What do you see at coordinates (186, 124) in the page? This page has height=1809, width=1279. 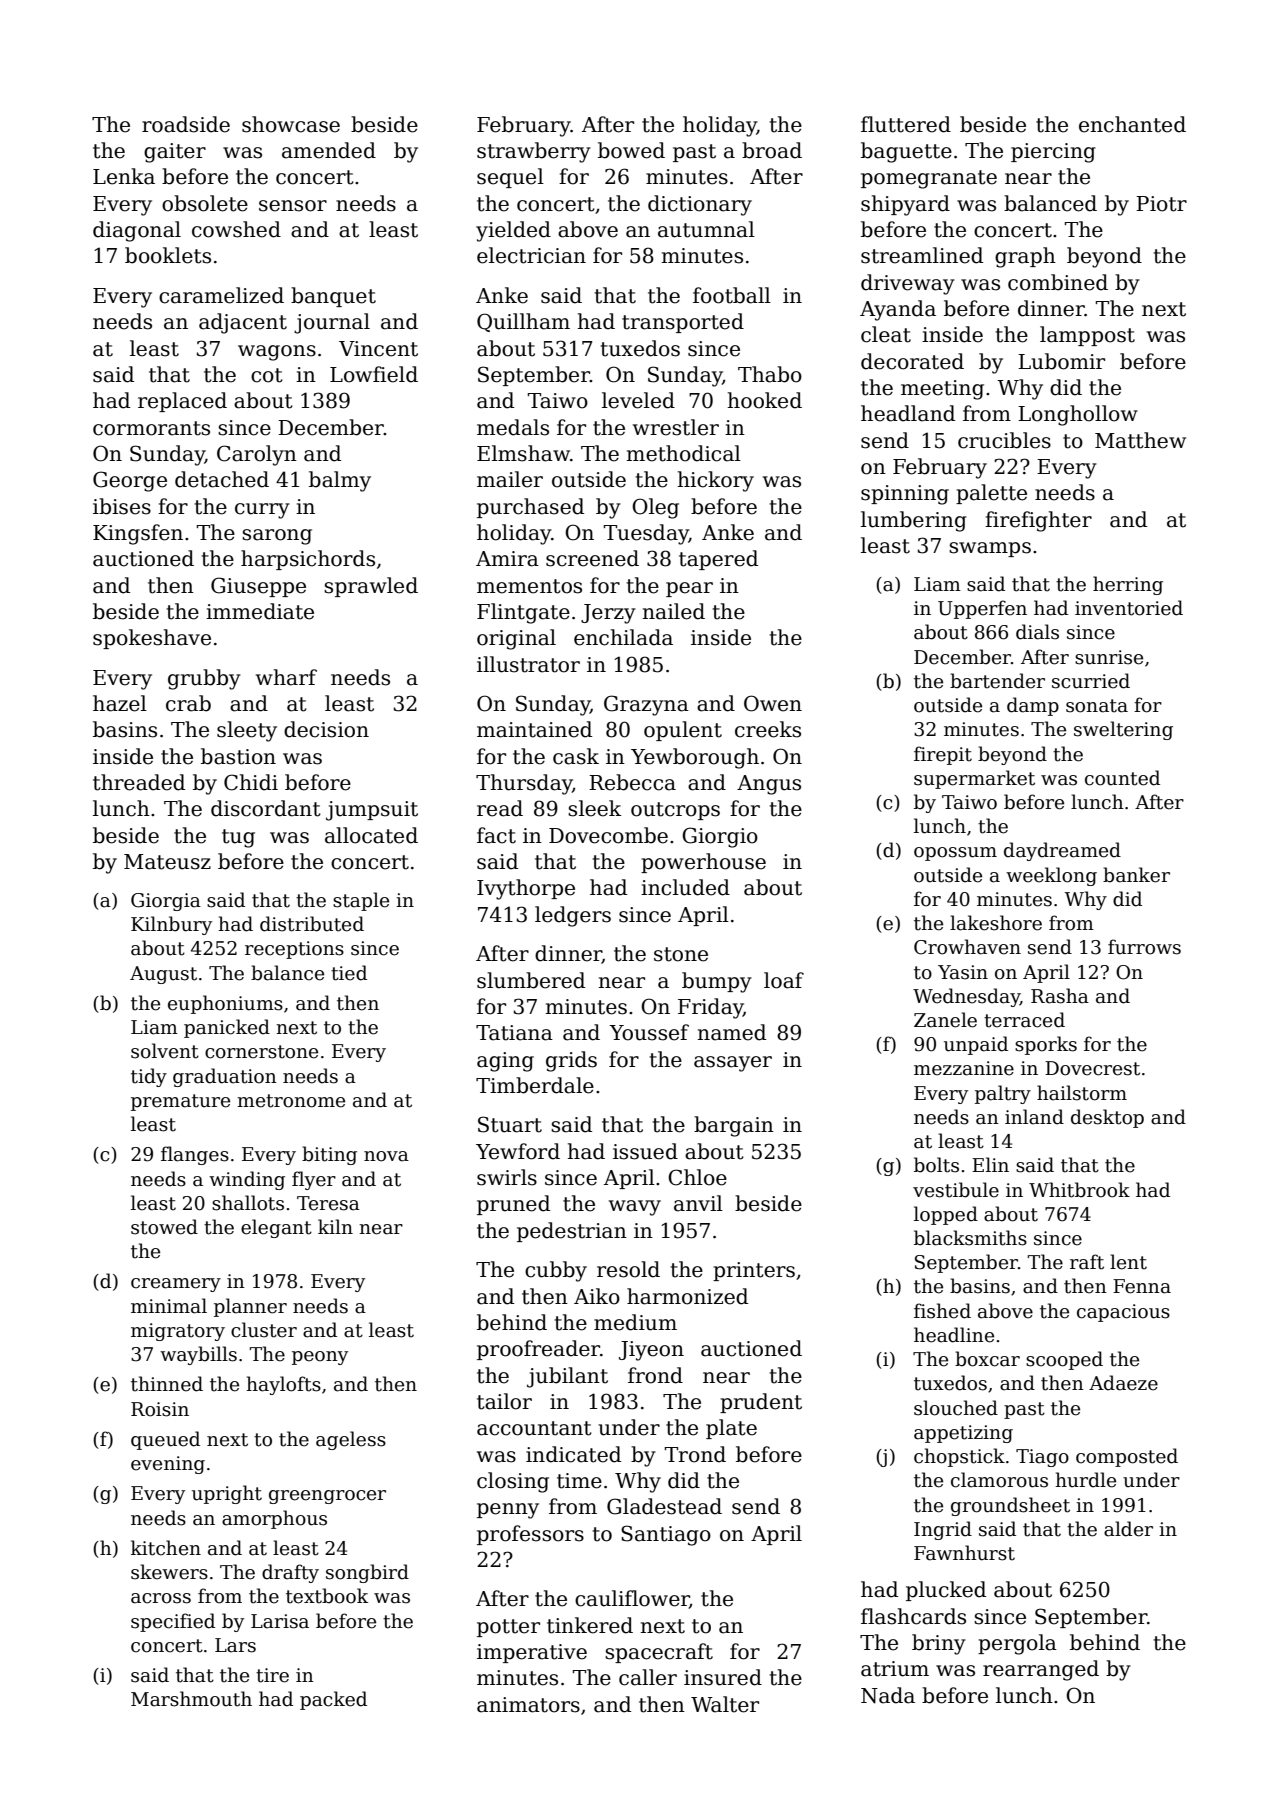 I see `roadside` at bounding box center [186, 124].
